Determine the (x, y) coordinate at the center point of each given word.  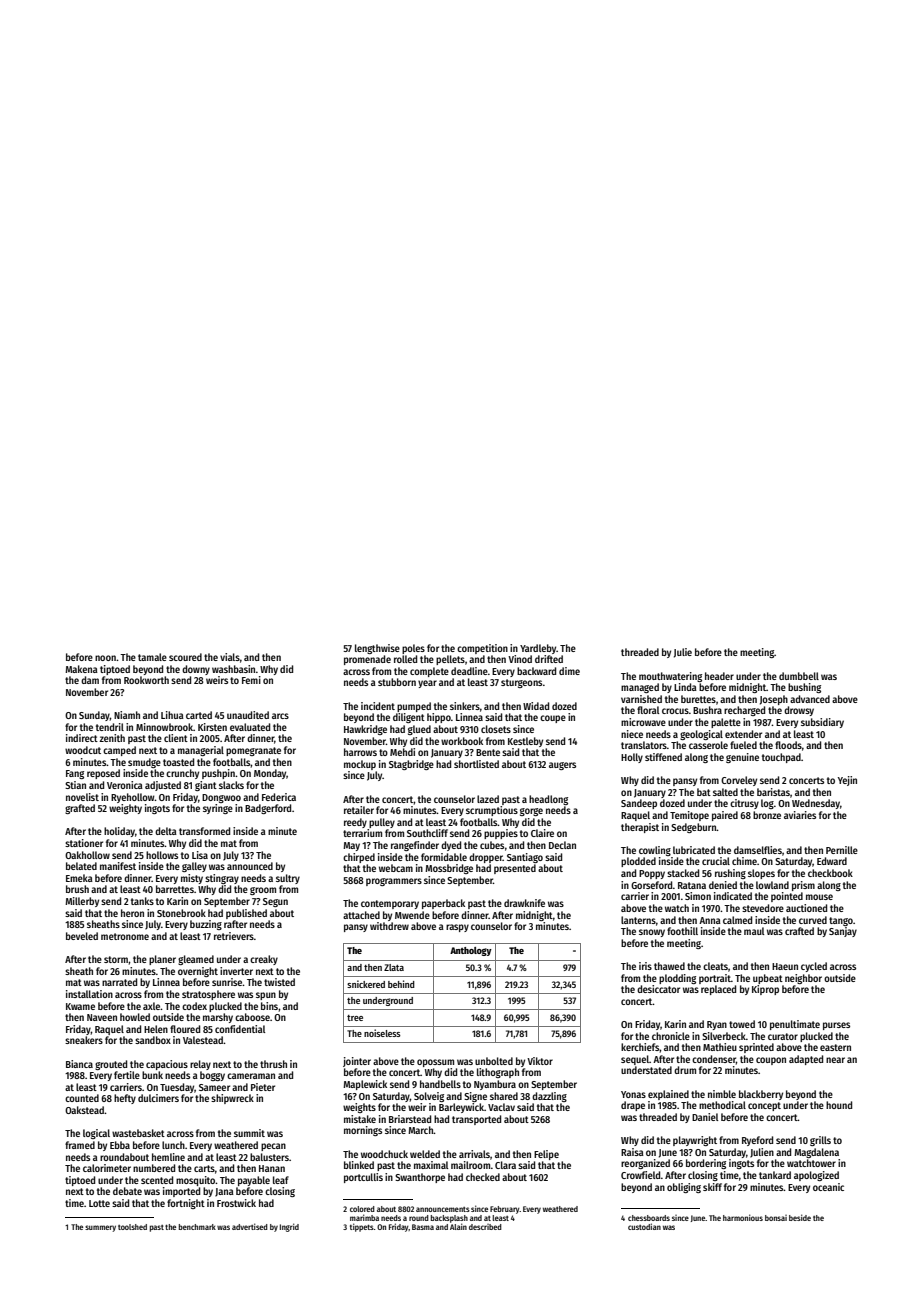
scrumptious (492, 811)
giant (206, 786)
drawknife (524, 903)
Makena (81, 669)
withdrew (389, 926)
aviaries (800, 815)
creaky (264, 960)
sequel (635, 1060)
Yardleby (538, 649)
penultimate (795, 1025)
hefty (125, 1099)
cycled (814, 967)
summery (100, 1228)
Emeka (79, 878)
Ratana (692, 885)
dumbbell (799, 676)
